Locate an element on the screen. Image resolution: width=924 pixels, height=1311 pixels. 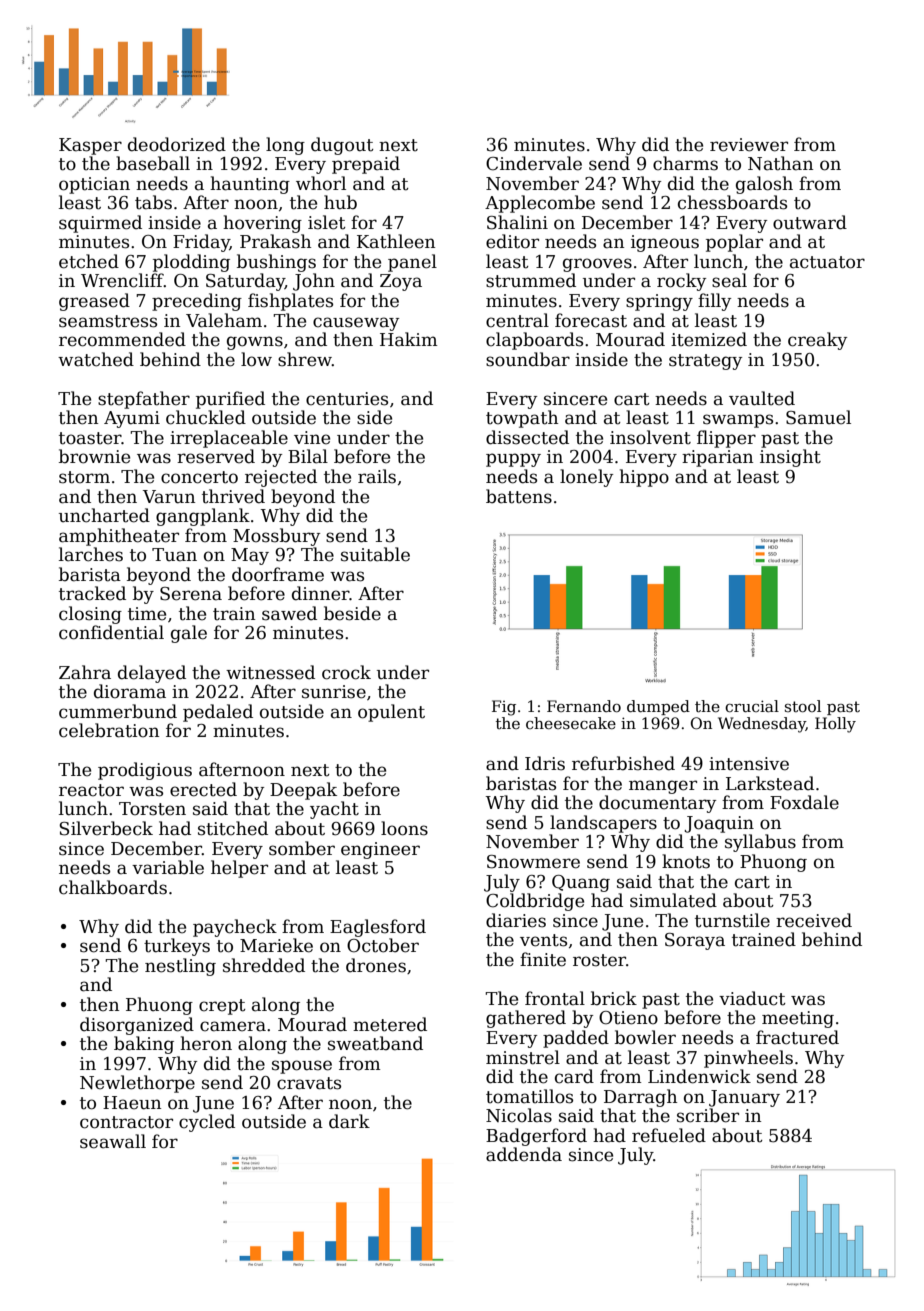
cycled is located at coordinates (207, 1123).
